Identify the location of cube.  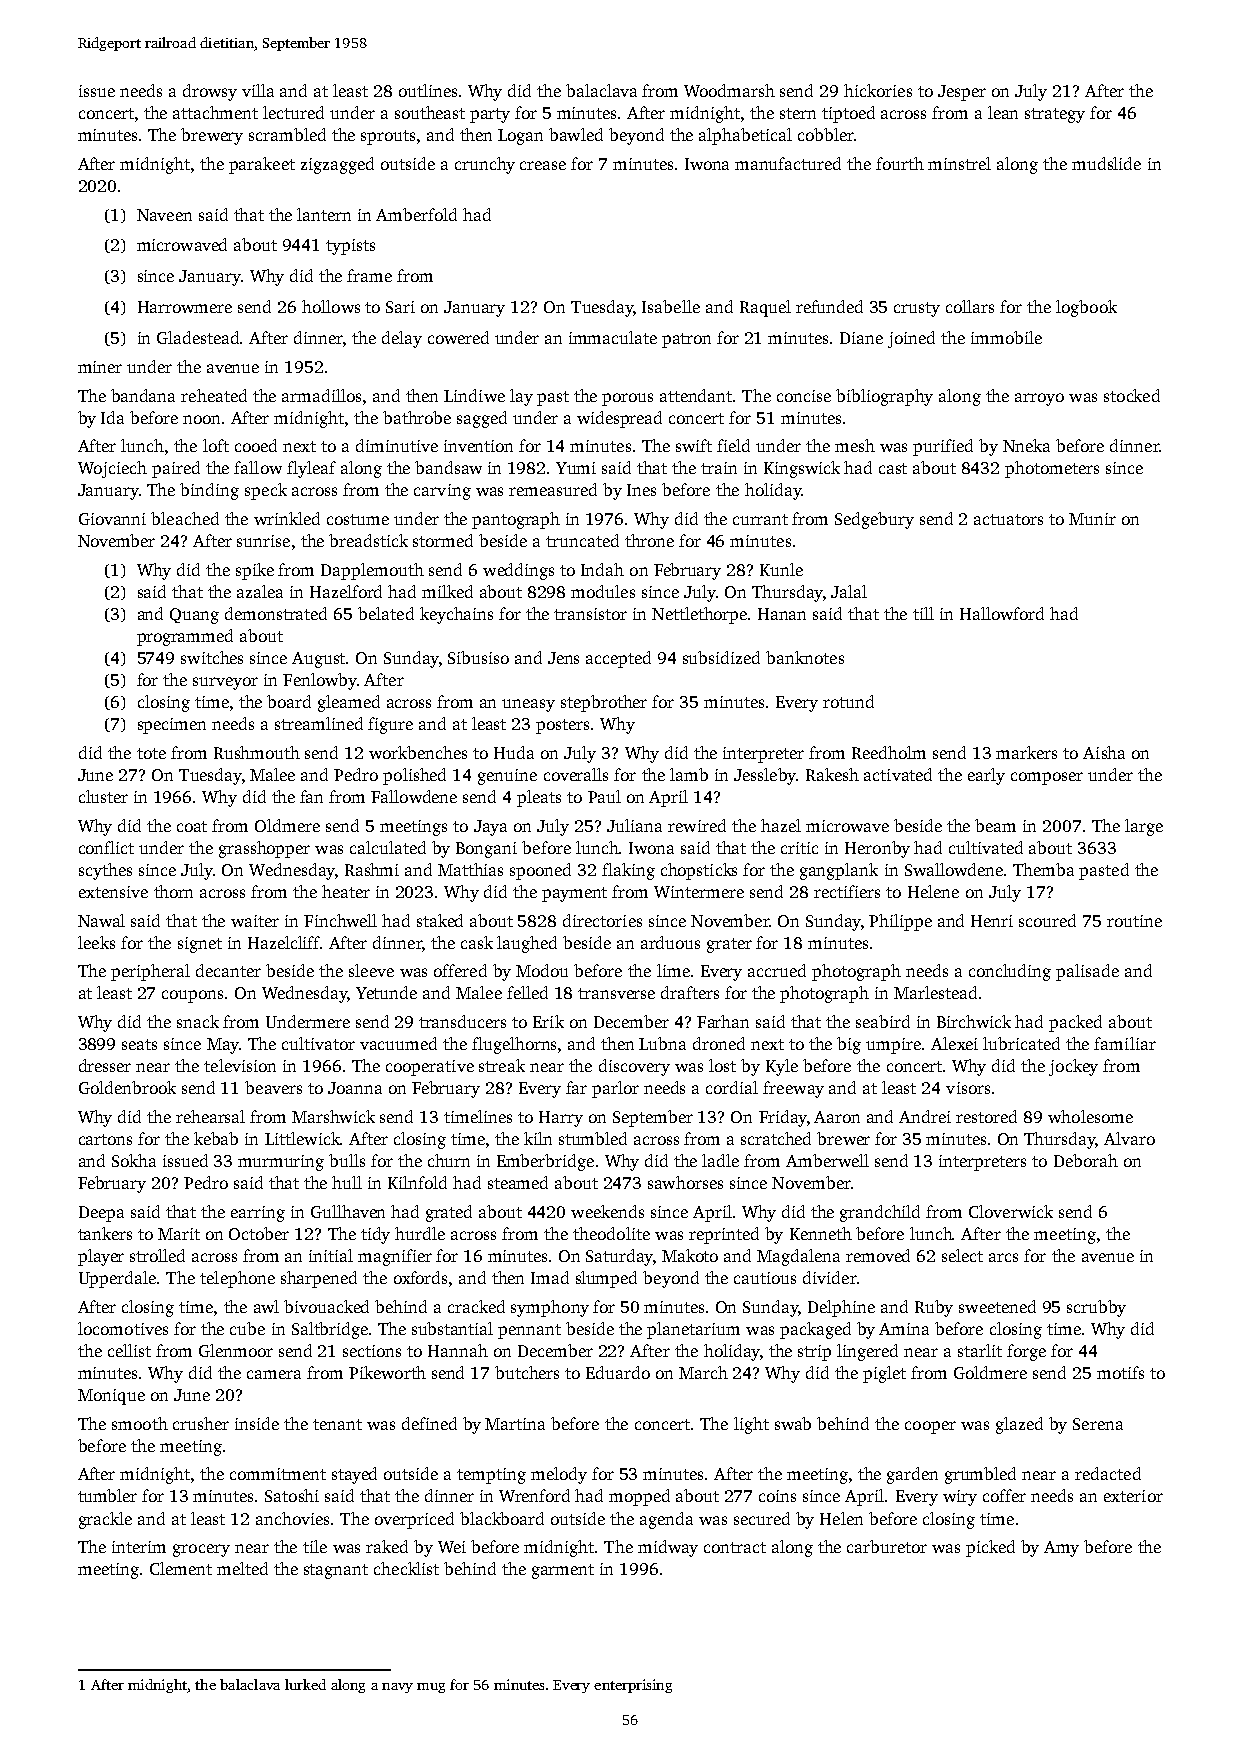
(247, 1328).
